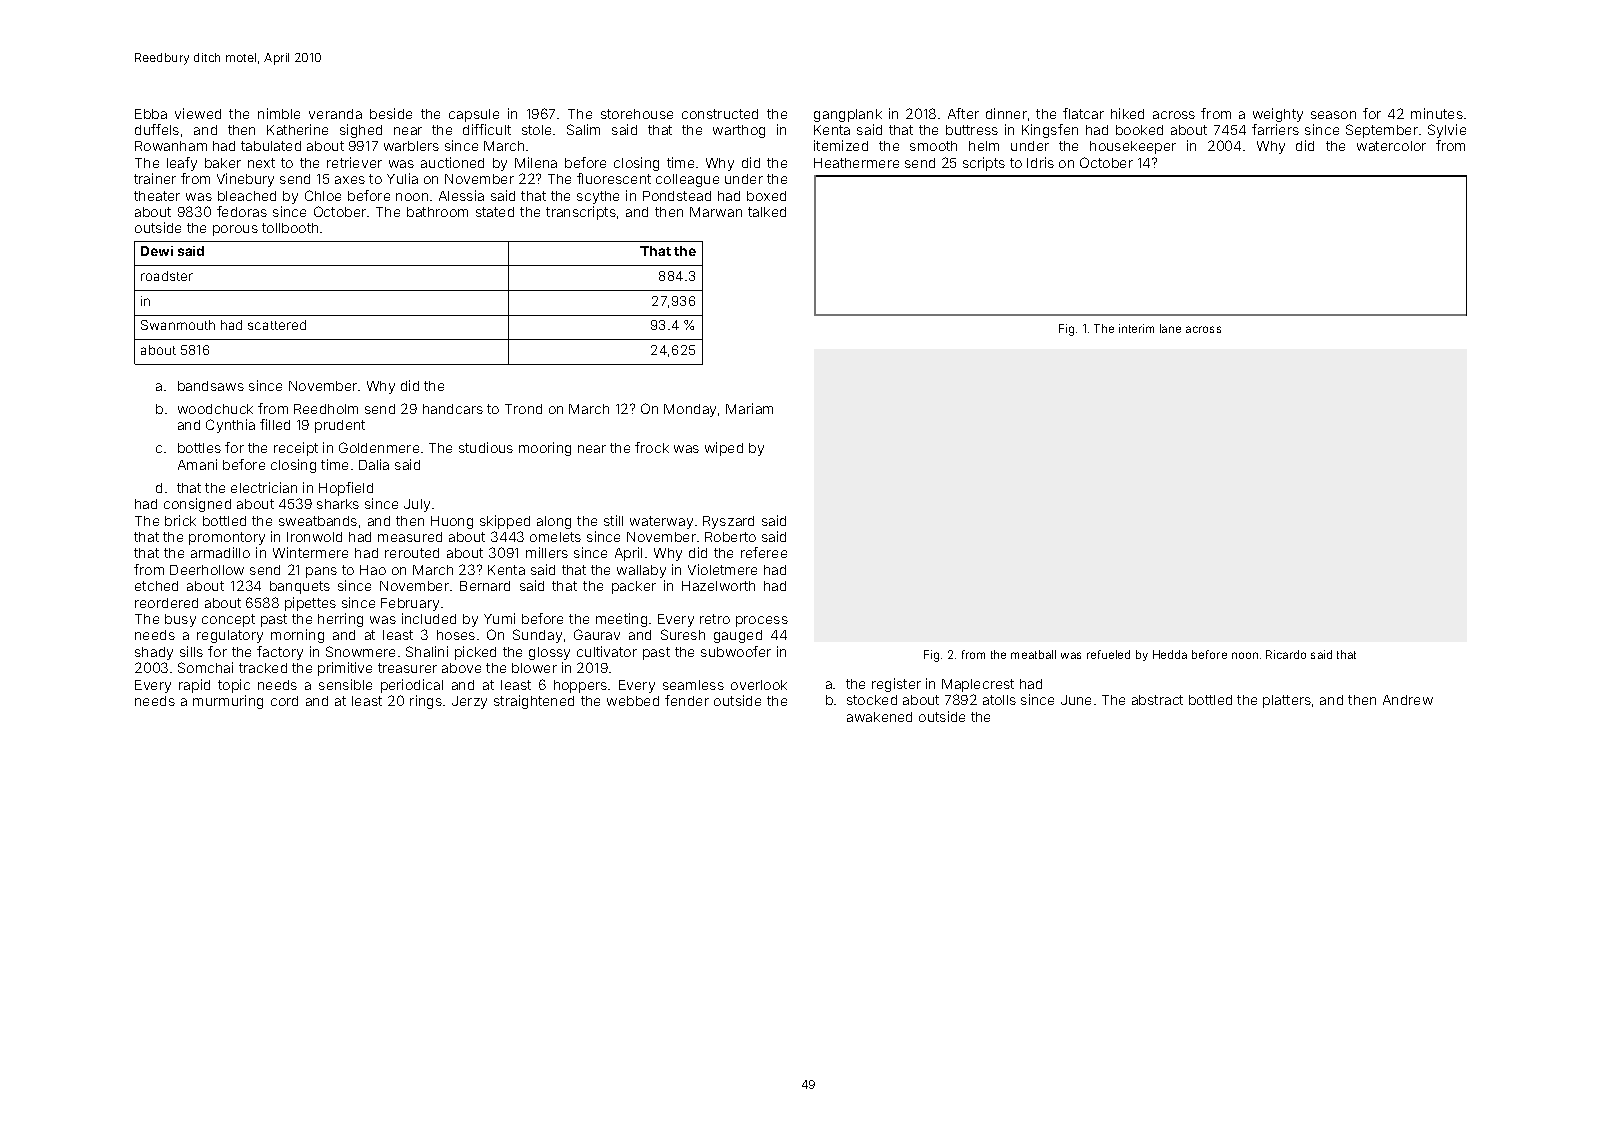  I want to click on bandsaws, so click(211, 386).
